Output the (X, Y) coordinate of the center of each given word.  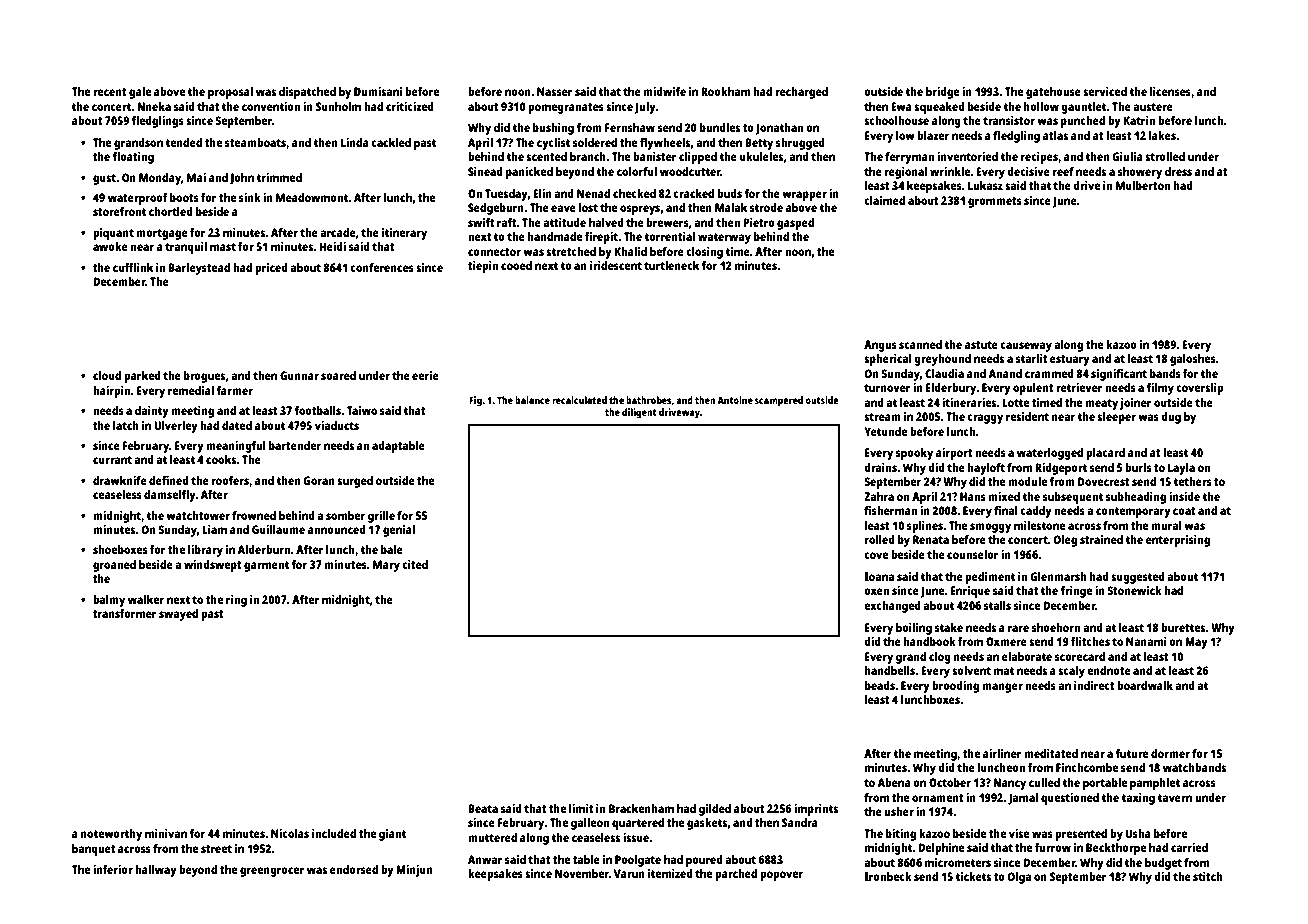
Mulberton (1143, 185)
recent (110, 92)
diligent (639, 413)
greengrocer (272, 872)
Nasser (555, 91)
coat (1184, 511)
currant (112, 460)
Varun (629, 873)
